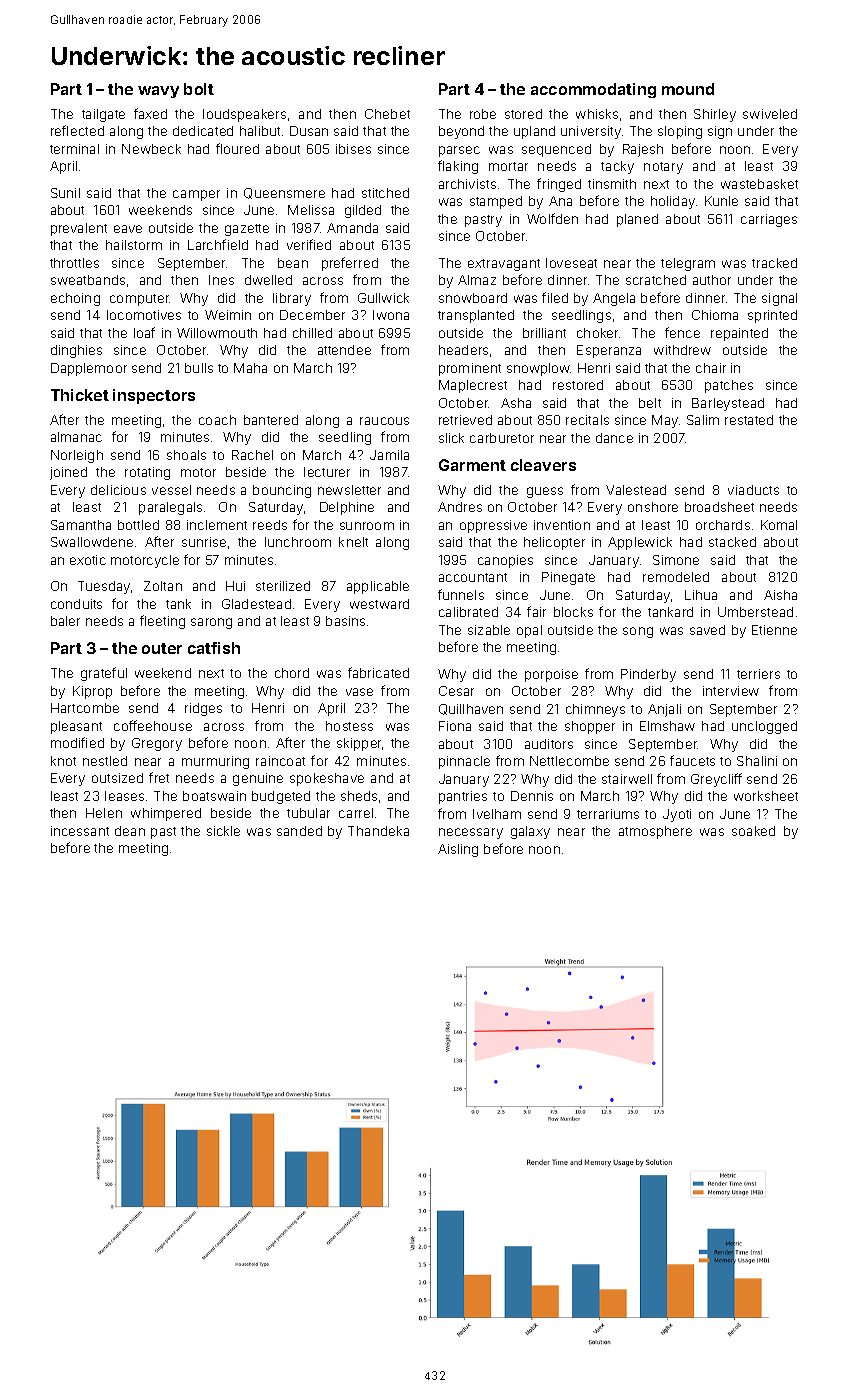  I want to click on chord, so click(292, 673).
